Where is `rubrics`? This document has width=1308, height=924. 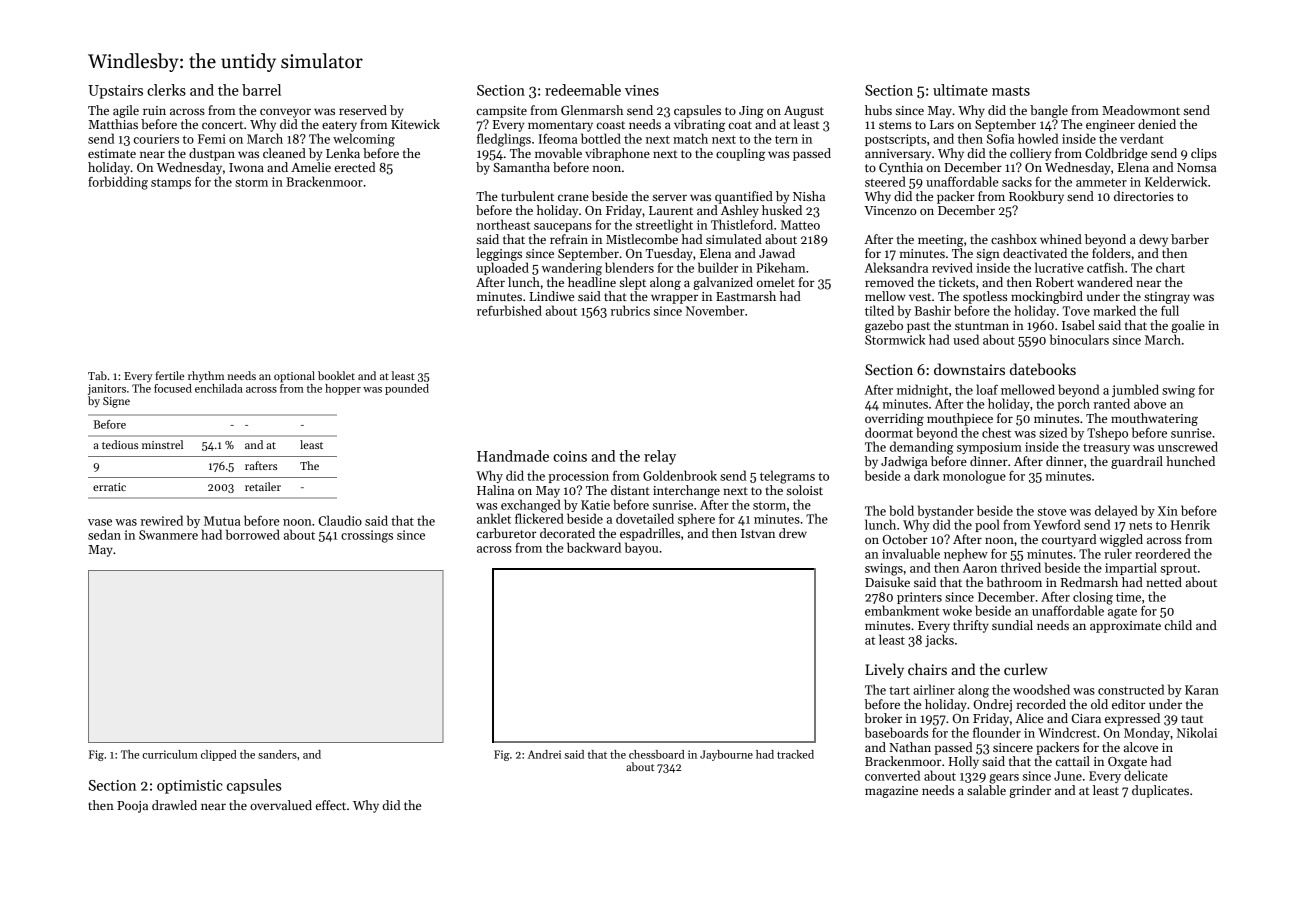 rubrics is located at coordinates (630, 310).
